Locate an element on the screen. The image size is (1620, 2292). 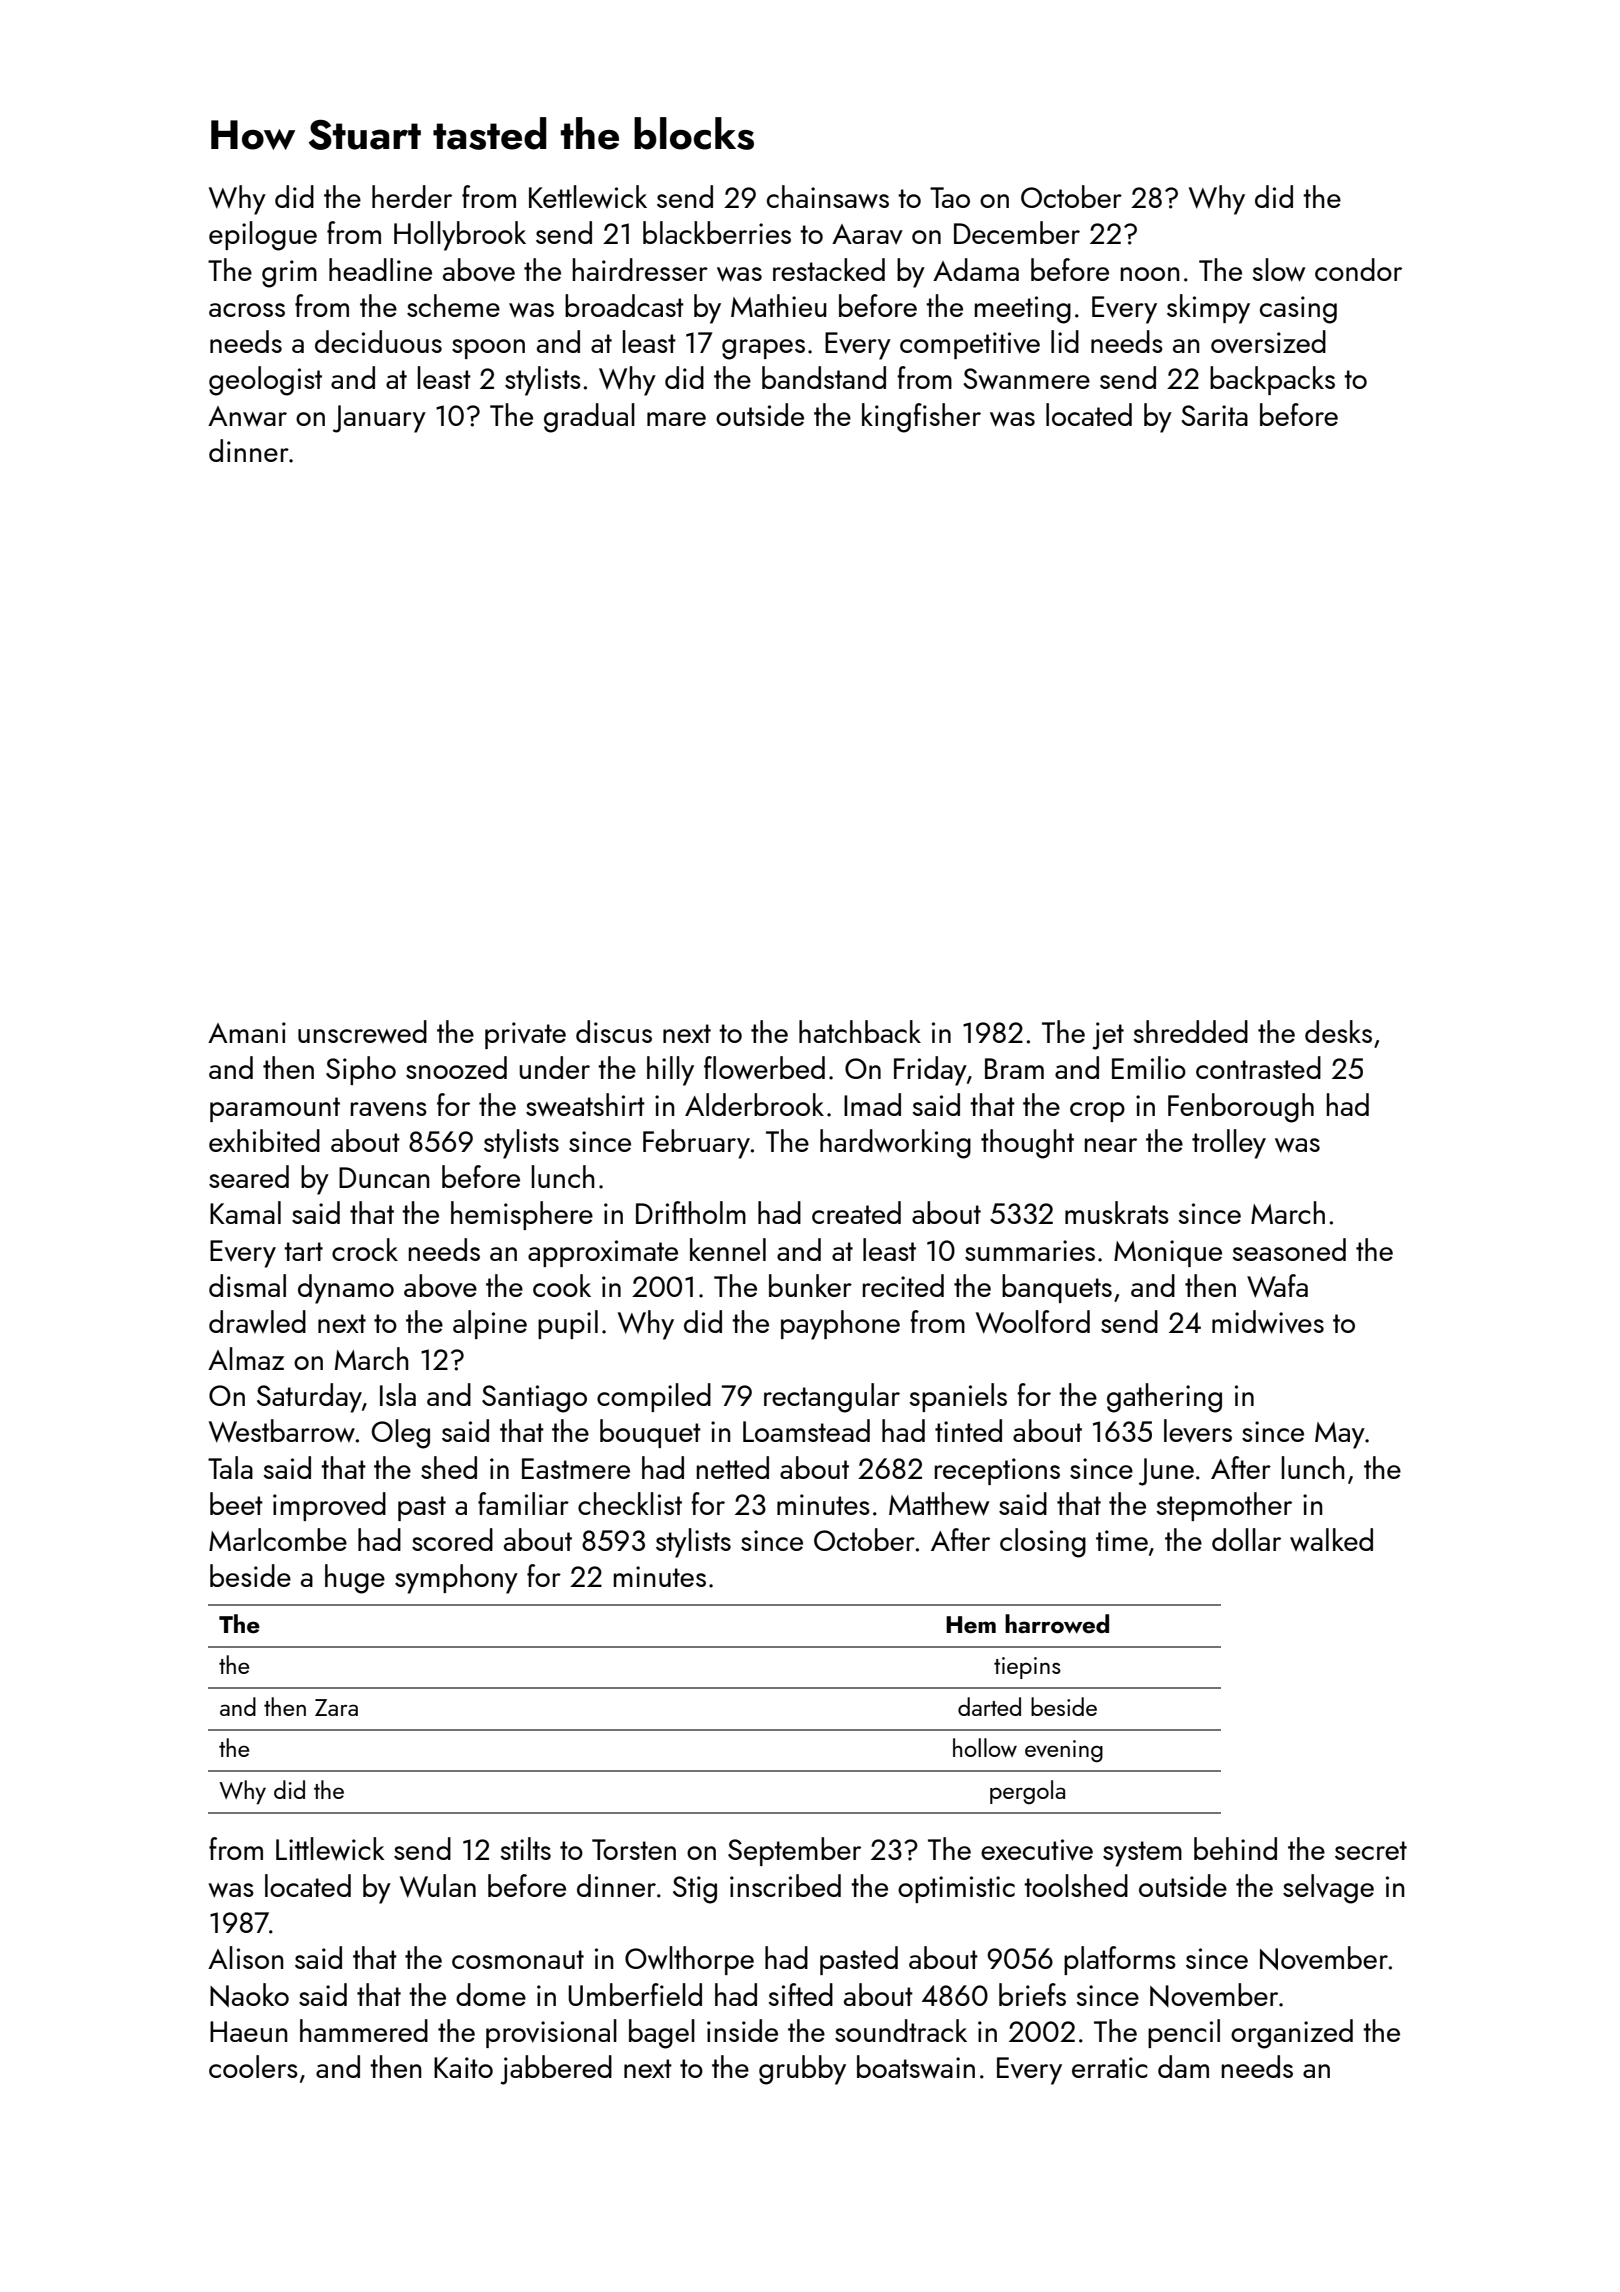
backpacks is located at coordinates (1272, 380).
